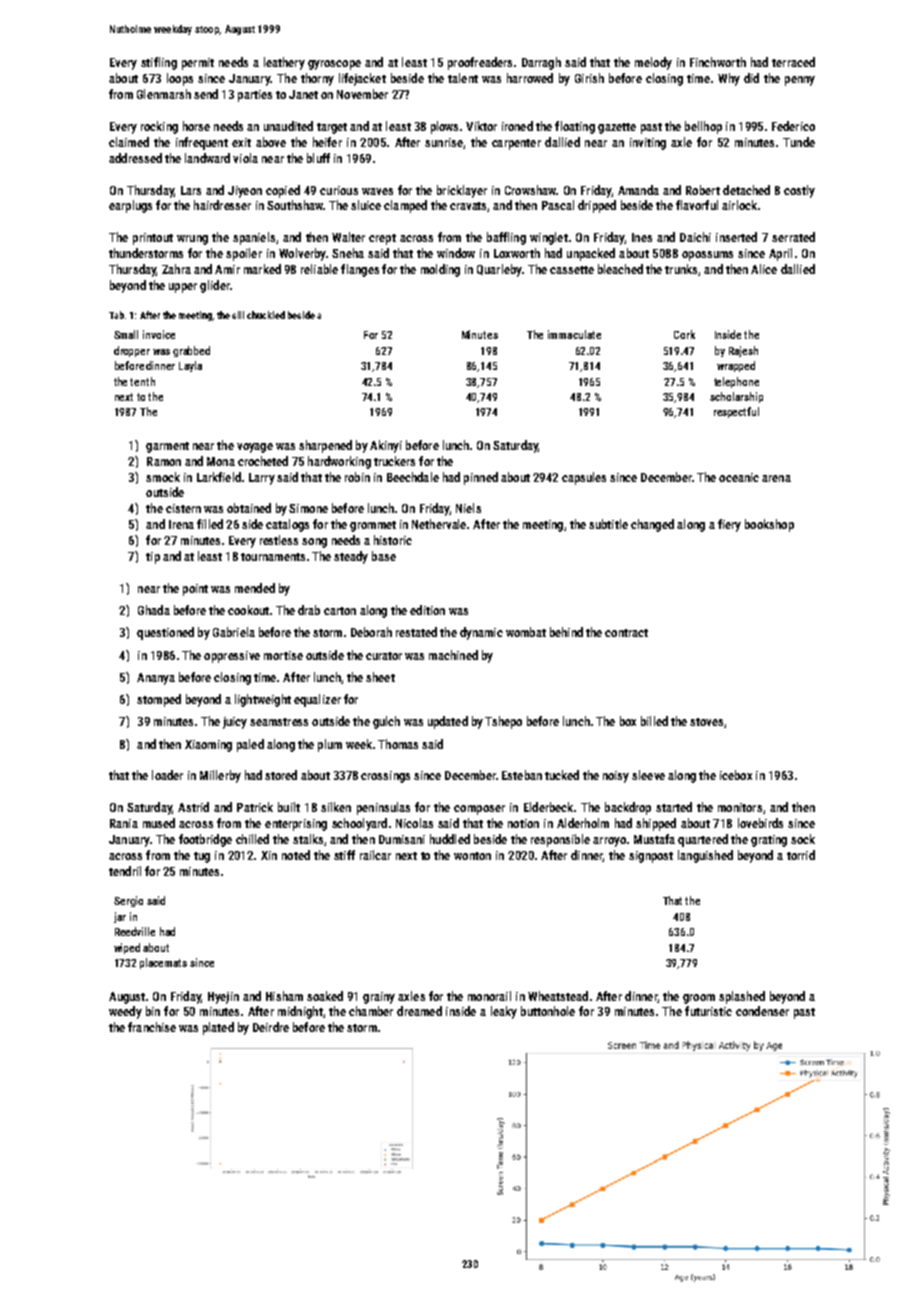 The width and height of the page is (924, 1308). What do you see at coordinates (255, 588) in the page?
I see `mended` at bounding box center [255, 588].
